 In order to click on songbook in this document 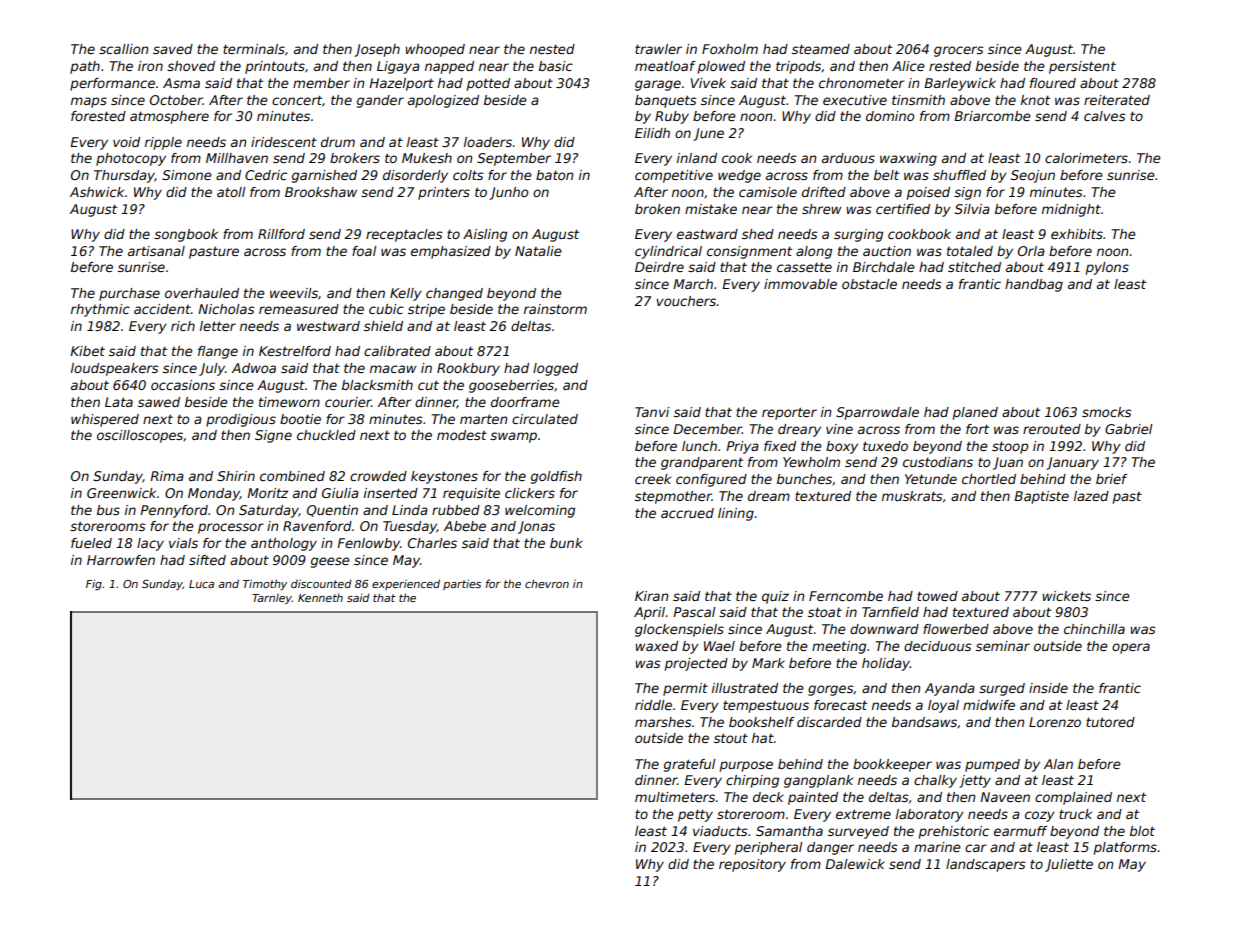, I will do `click(186, 235)`.
